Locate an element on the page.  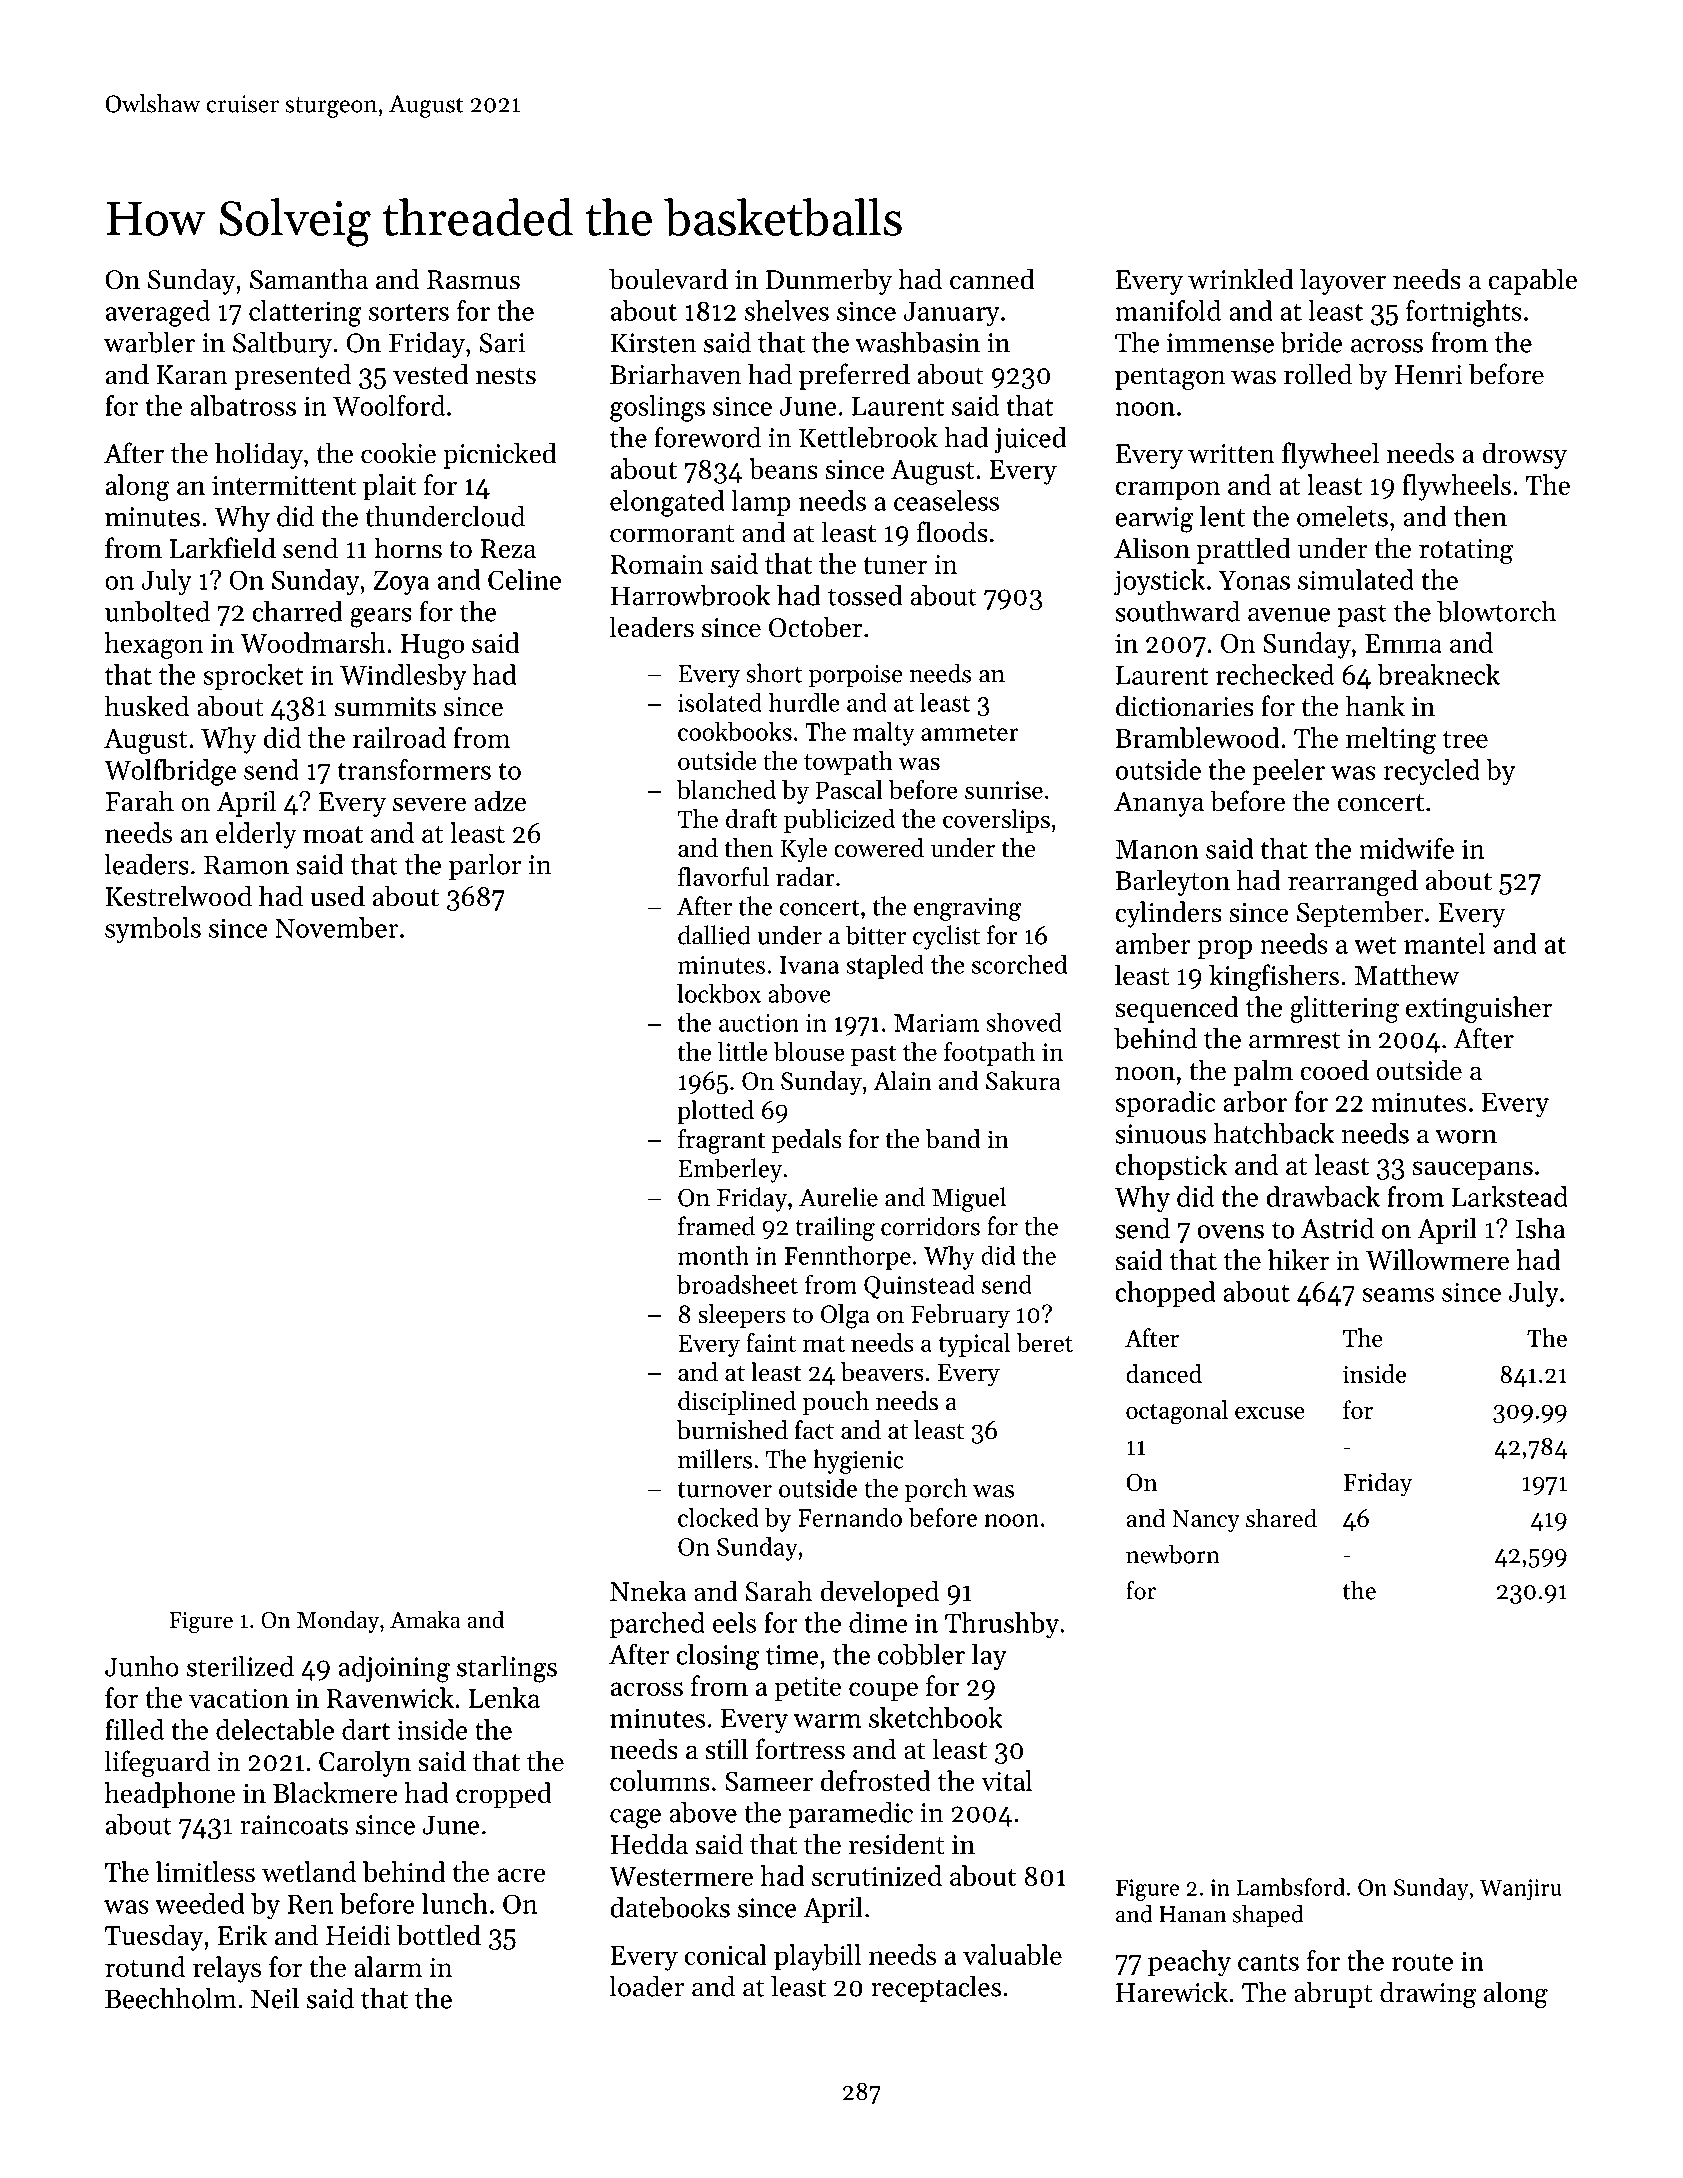
alarm is located at coordinates (388, 1966).
